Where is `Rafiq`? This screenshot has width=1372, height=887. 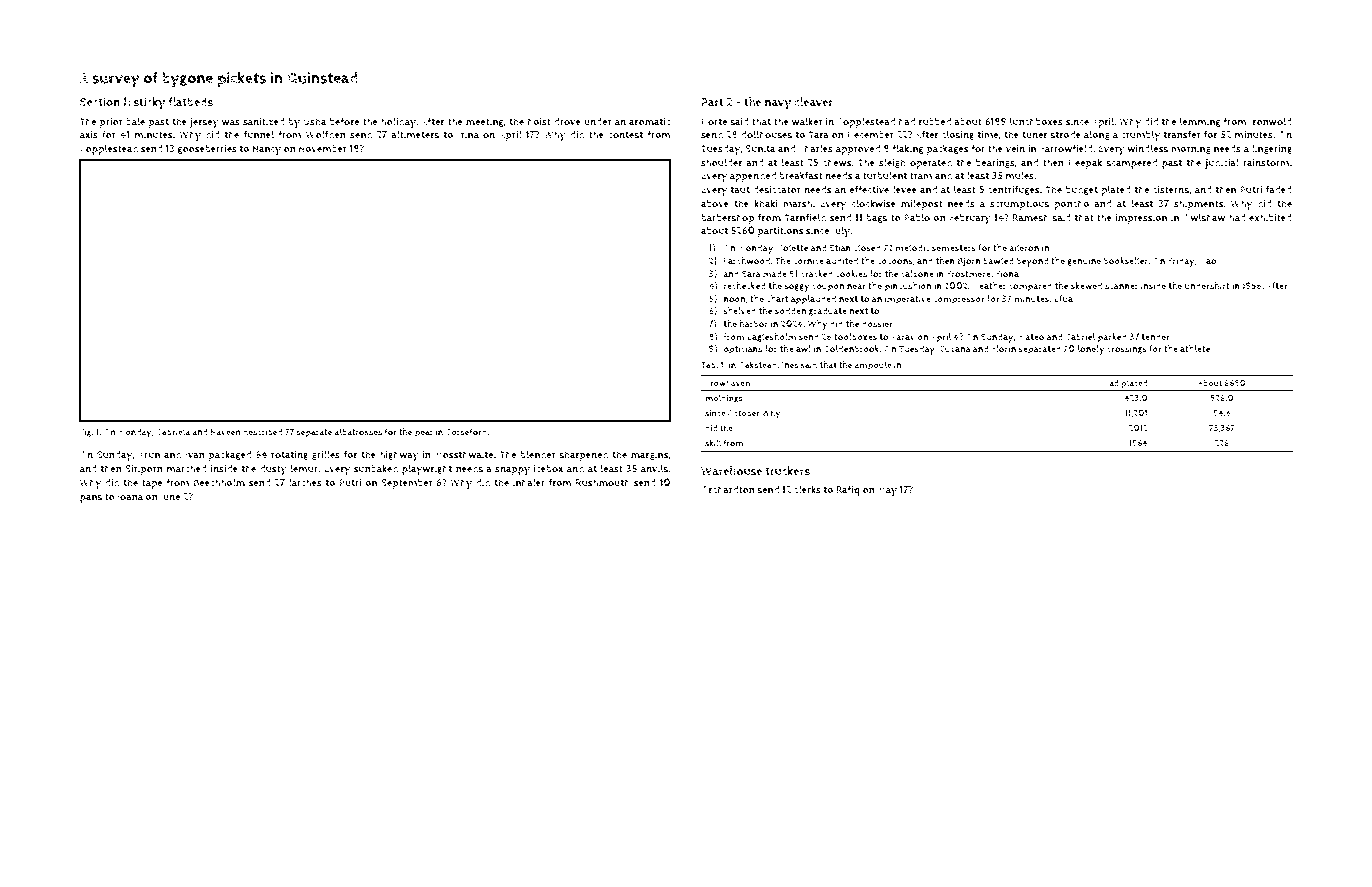
Rafiq is located at coordinates (848, 490).
